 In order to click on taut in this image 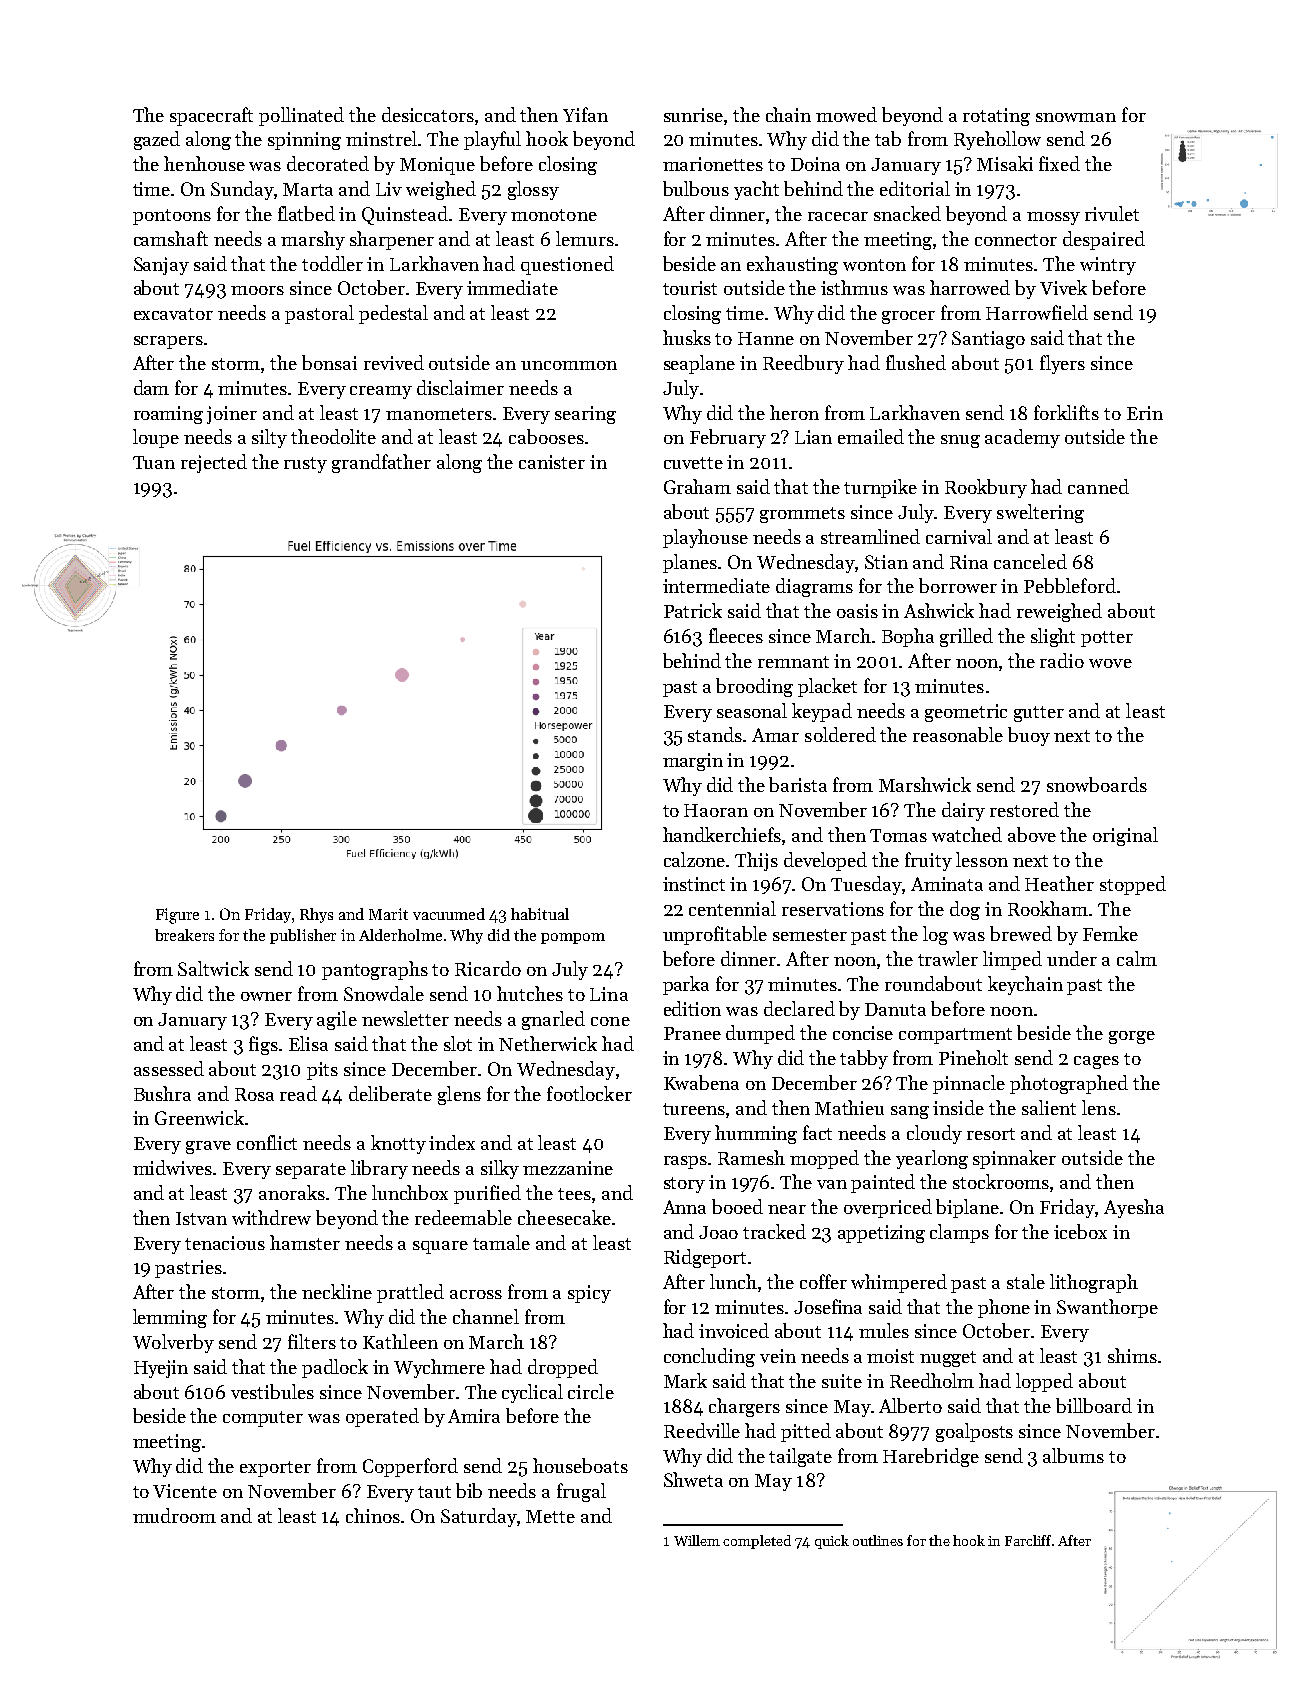, I will do `click(434, 1492)`.
